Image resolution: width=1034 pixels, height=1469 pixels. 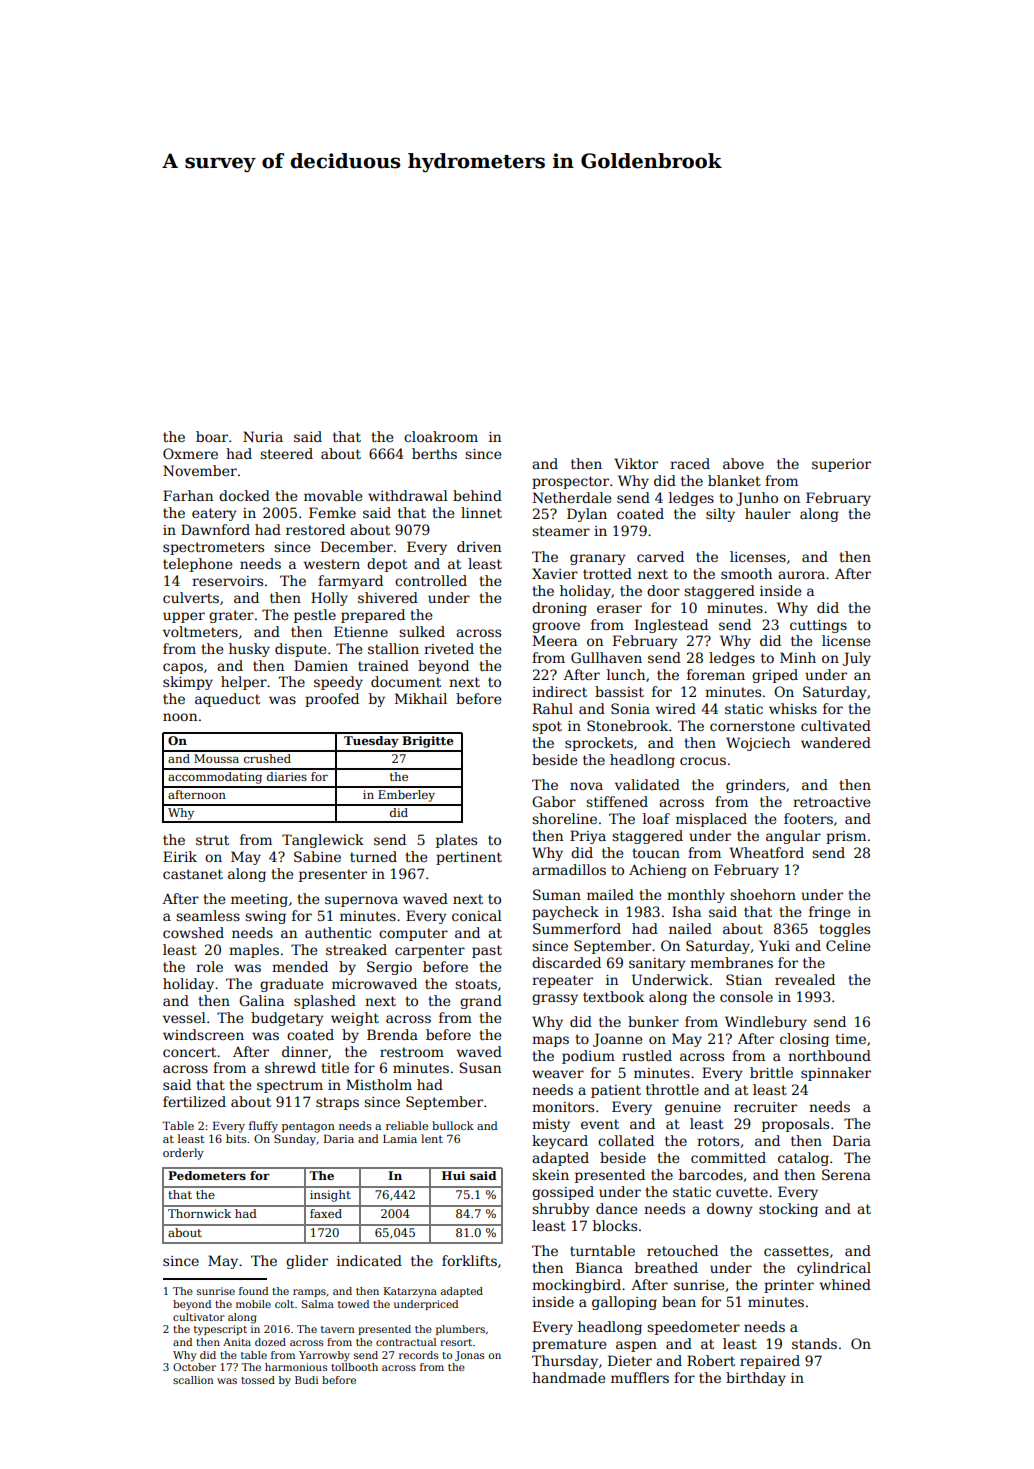 I want to click on Budi, so click(x=306, y=1380).
